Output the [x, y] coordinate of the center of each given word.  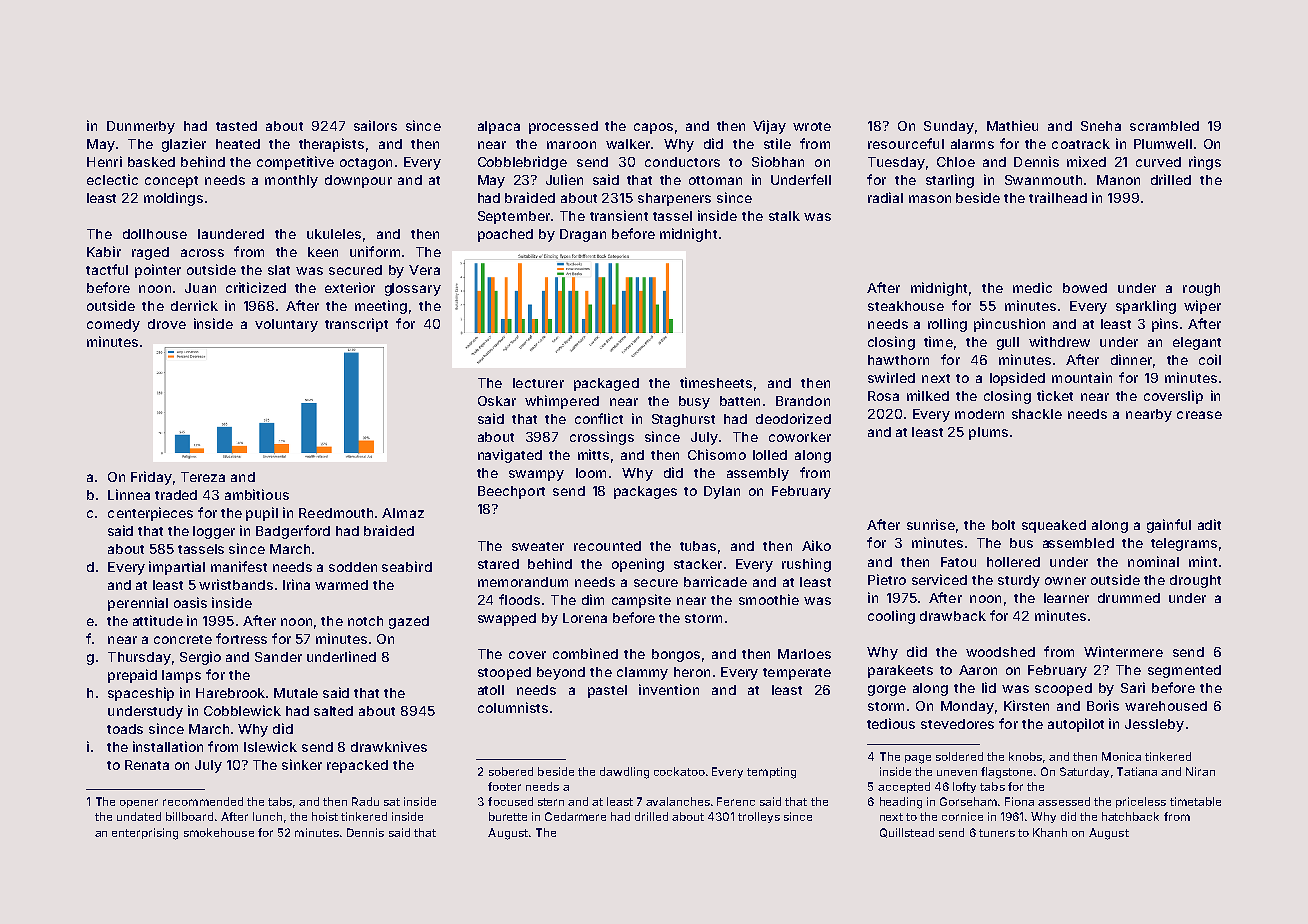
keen [323, 252]
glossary [413, 289]
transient [619, 215]
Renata [147, 765]
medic [1032, 287]
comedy [113, 325]
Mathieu [1012, 125]
